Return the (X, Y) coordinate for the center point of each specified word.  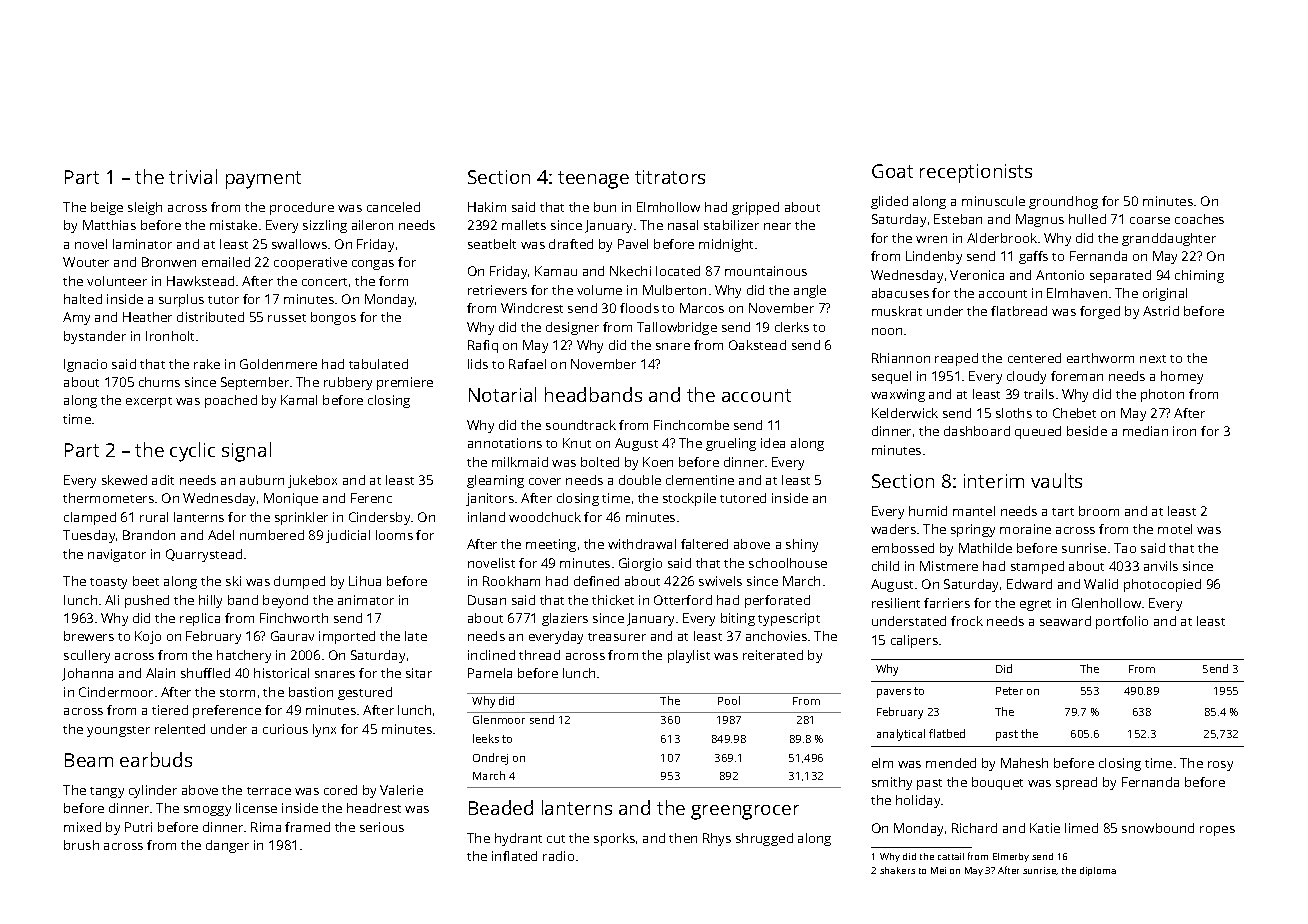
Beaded (501, 807)
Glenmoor (499, 719)
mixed (82, 827)
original (1165, 294)
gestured (365, 693)
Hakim (487, 207)
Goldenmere (278, 364)
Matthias (109, 225)
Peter (1009, 691)
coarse (1150, 220)
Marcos (702, 308)
